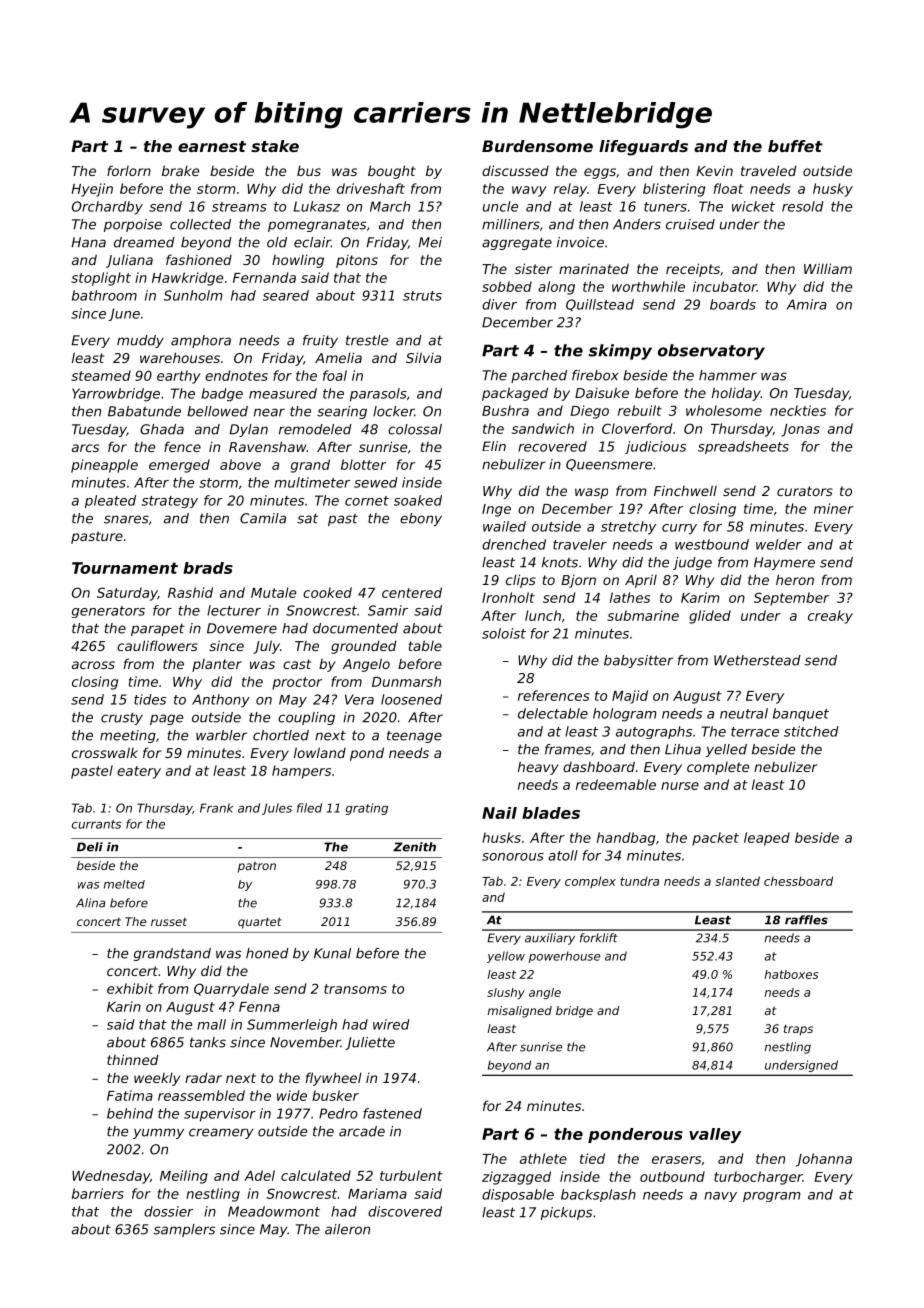  Describe the element at coordinates (648, 286) in the screenshot. I see `worthwhile` at that location.
